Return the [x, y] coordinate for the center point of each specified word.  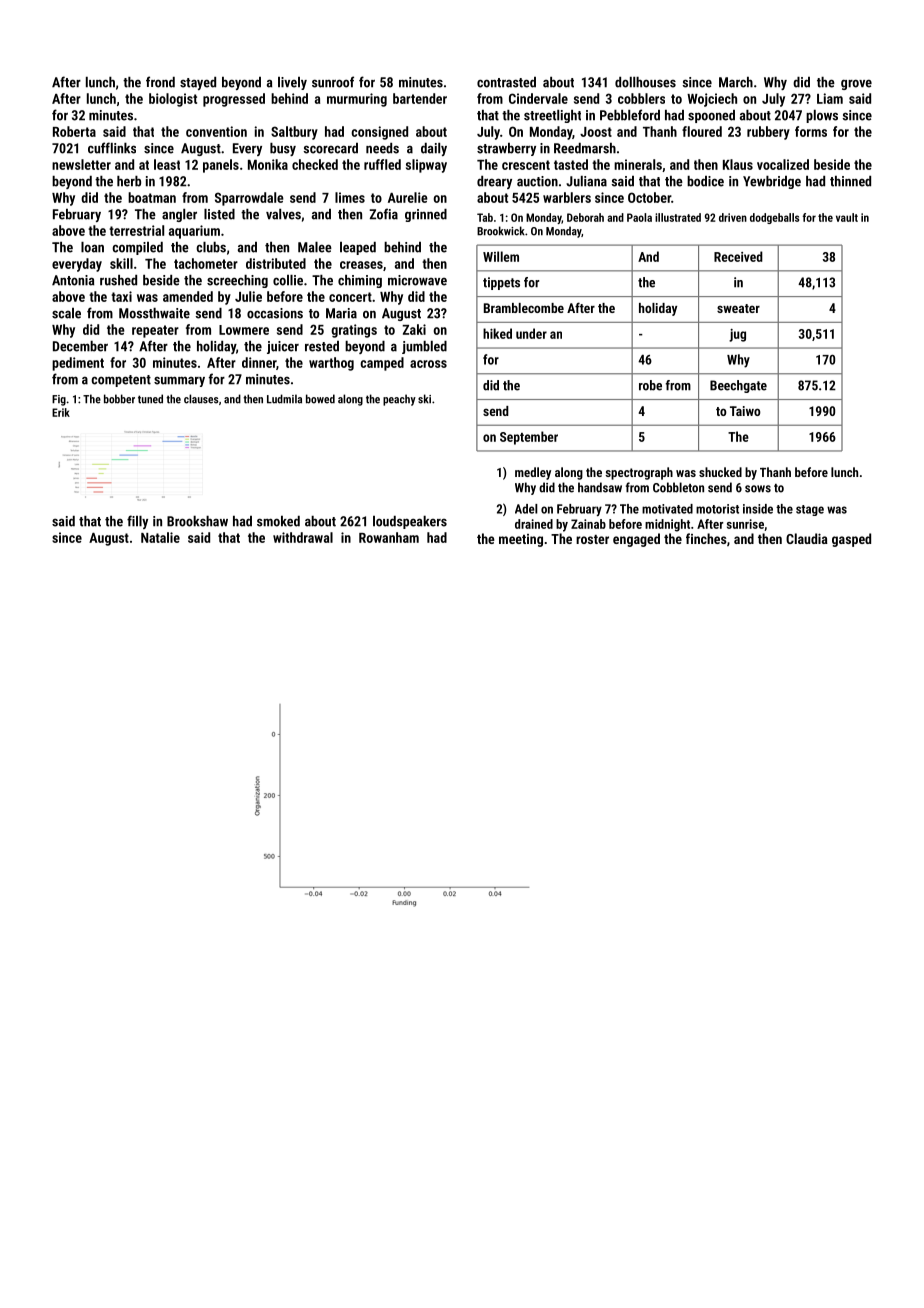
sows [758, 489]
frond [160, 82]
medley [533, 473]
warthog [331, 364]
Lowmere [244, 330]
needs [382, 148]
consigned [379, 133]
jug [737, 335]
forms [811, 131]
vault [847, 217]
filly [137, 522]
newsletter [81, 164]
